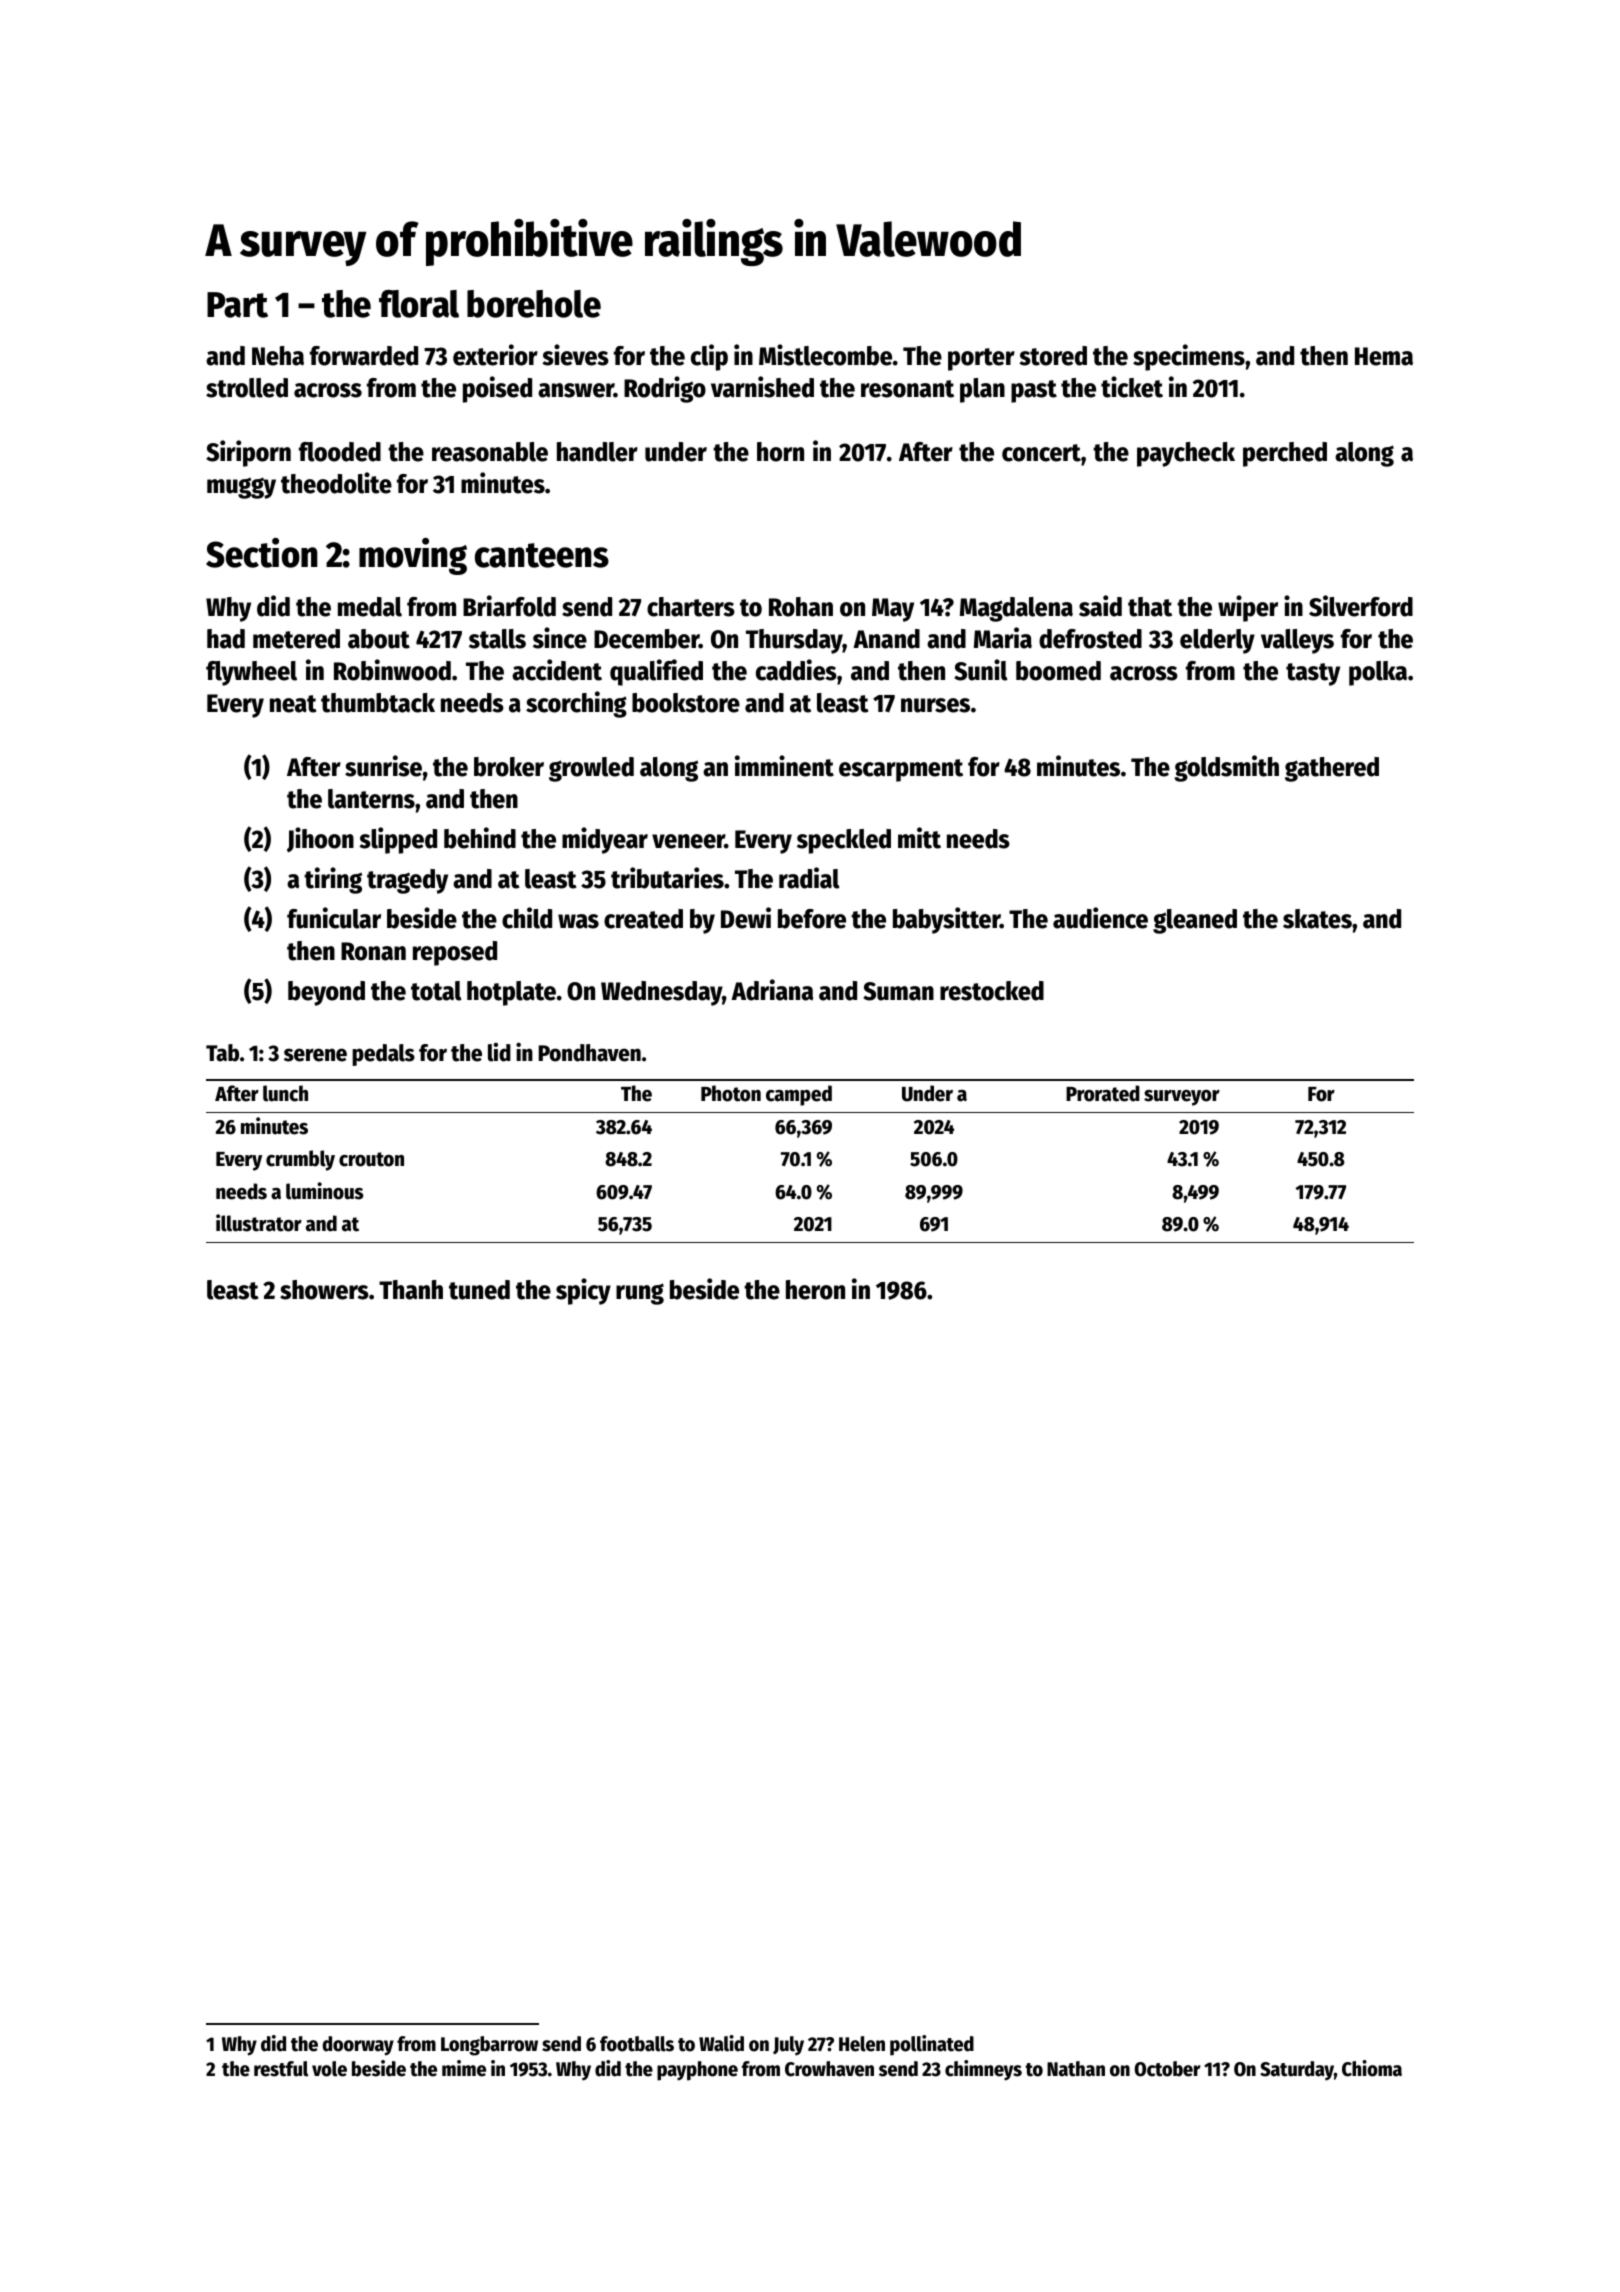 This screenshot has height=2292, width=1620. I want to click on footballs, so click(637, 2044).
